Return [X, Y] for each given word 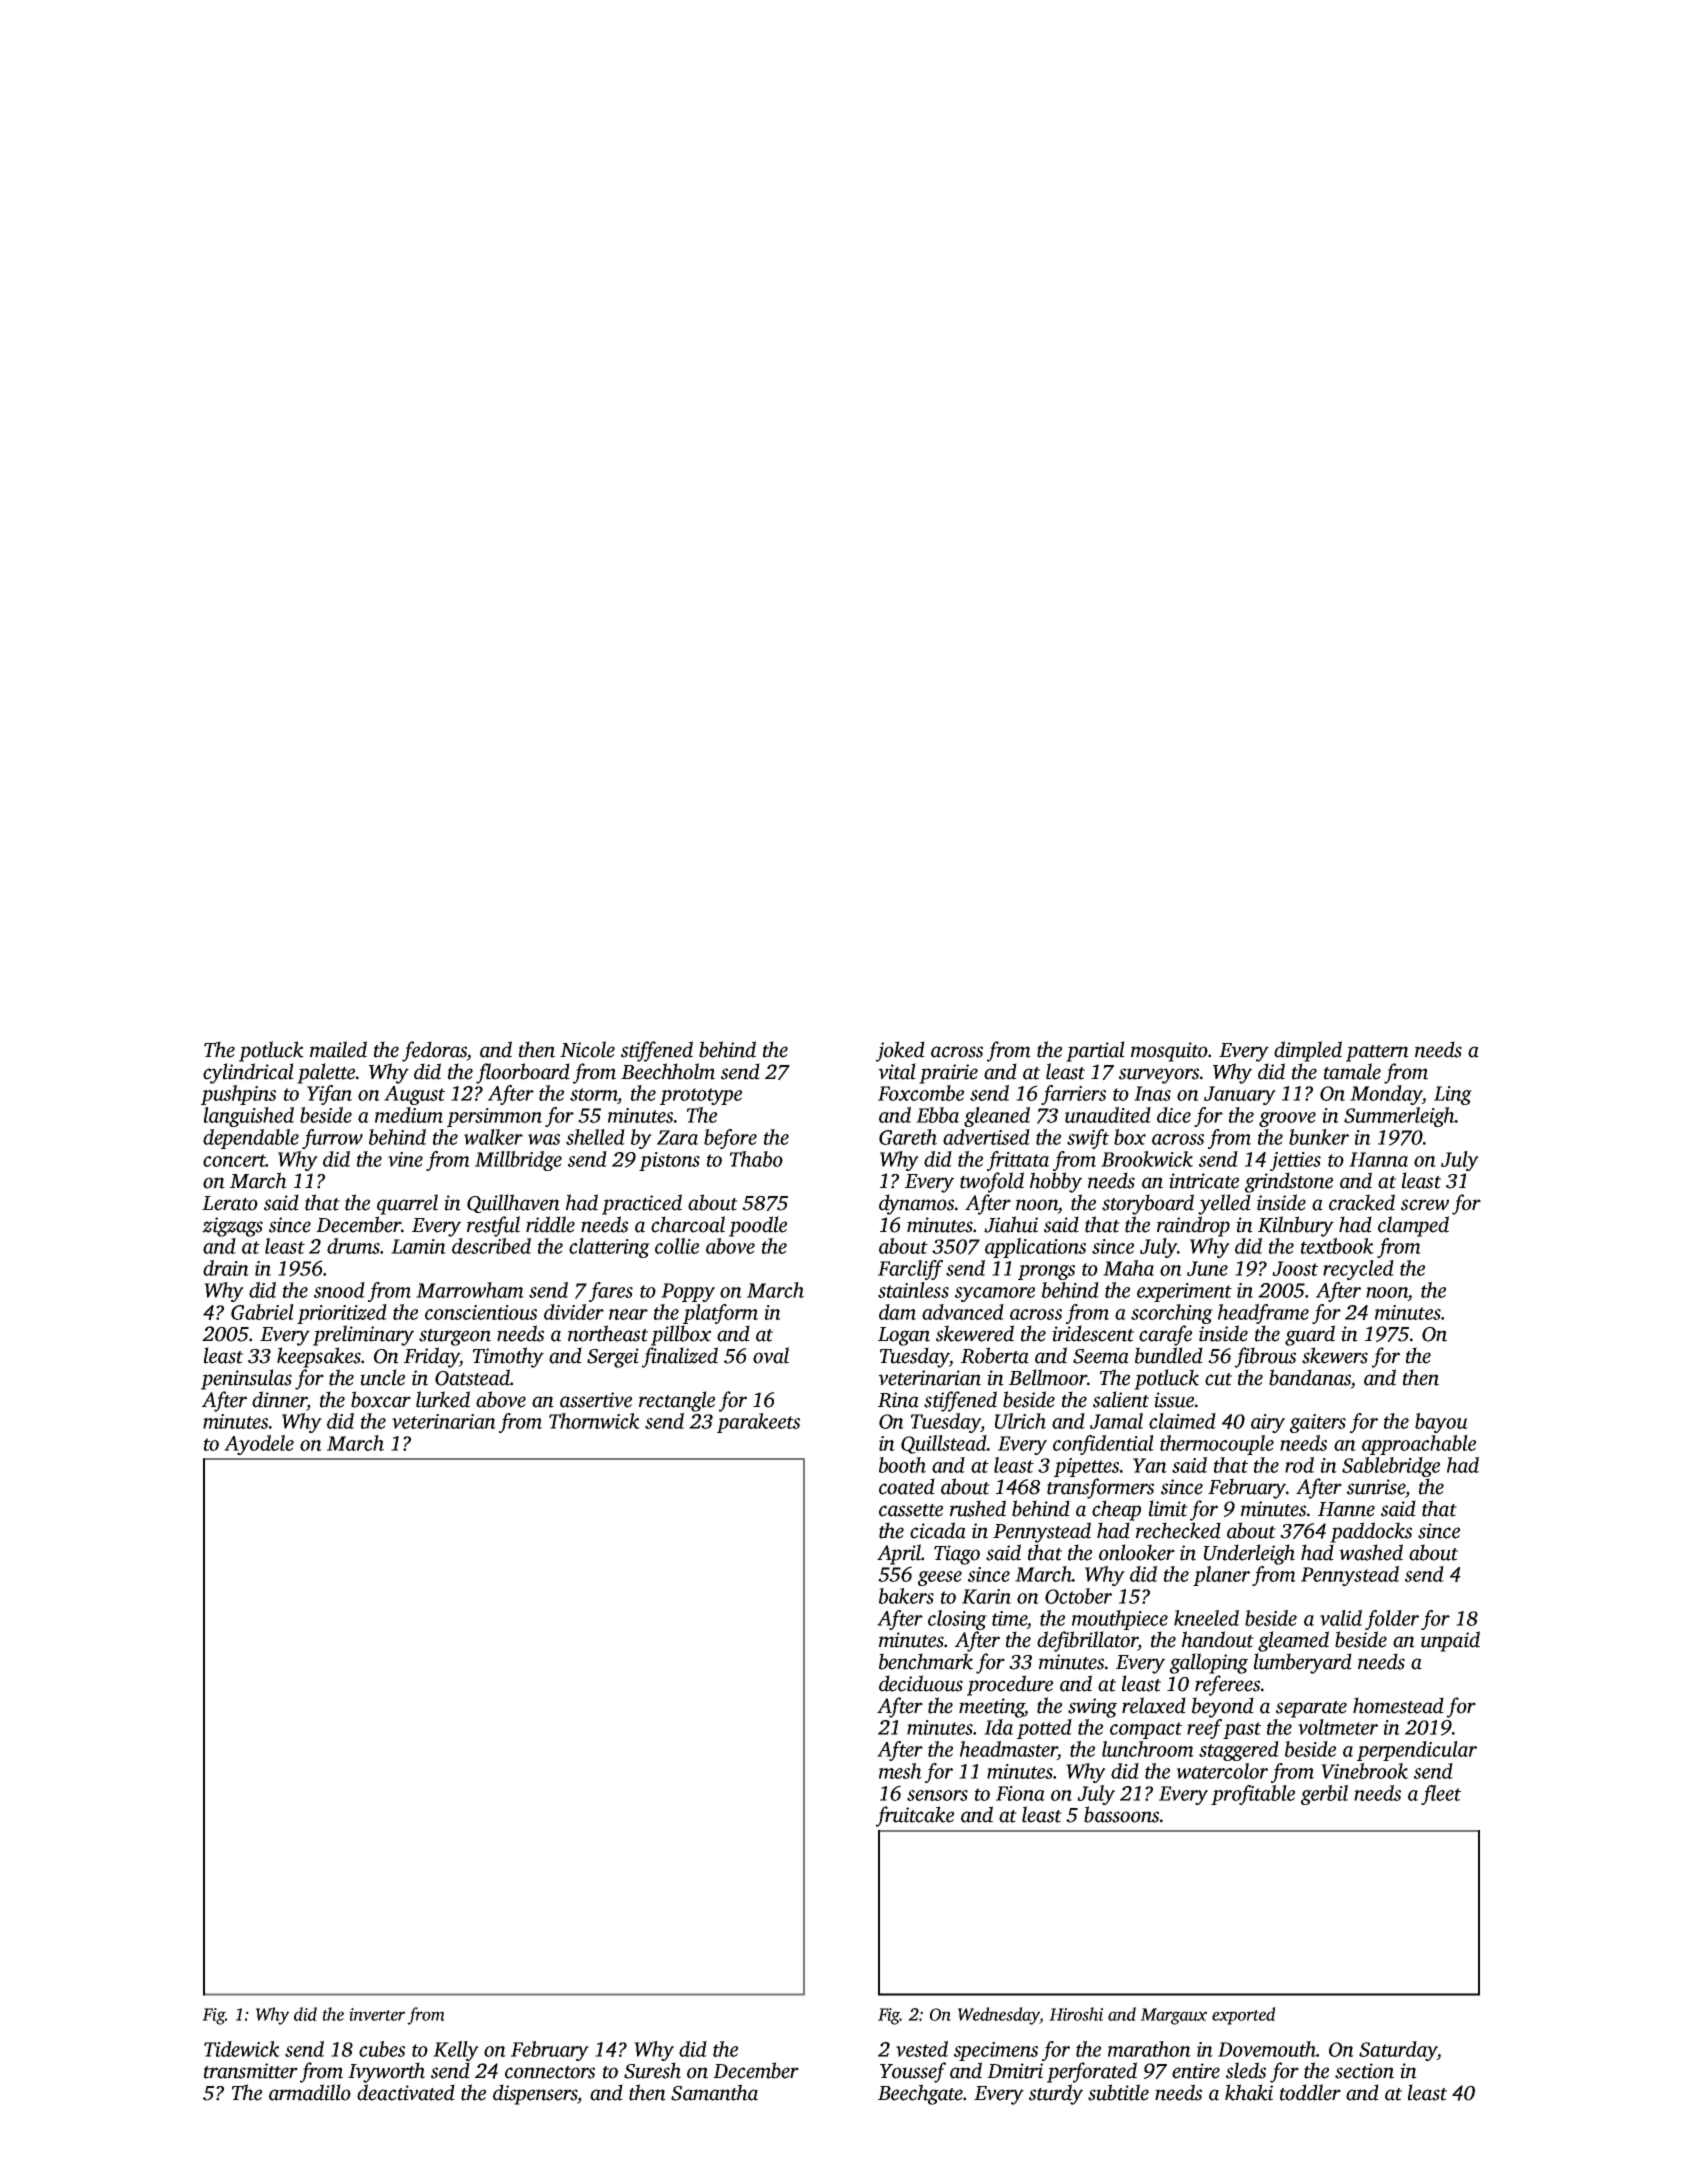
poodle [758, 1226]
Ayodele [259, 1445]
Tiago [957, 1555]
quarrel [407, 1204]
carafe [1165, 1335]
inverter [377, 2014]
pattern [1377, 1053]
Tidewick [242, 2049]
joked [900, 1051]
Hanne [1346, 1509]
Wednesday [999, 2016]
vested [922, 2049]
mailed [338, 1049]
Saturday [1398, 2051]
